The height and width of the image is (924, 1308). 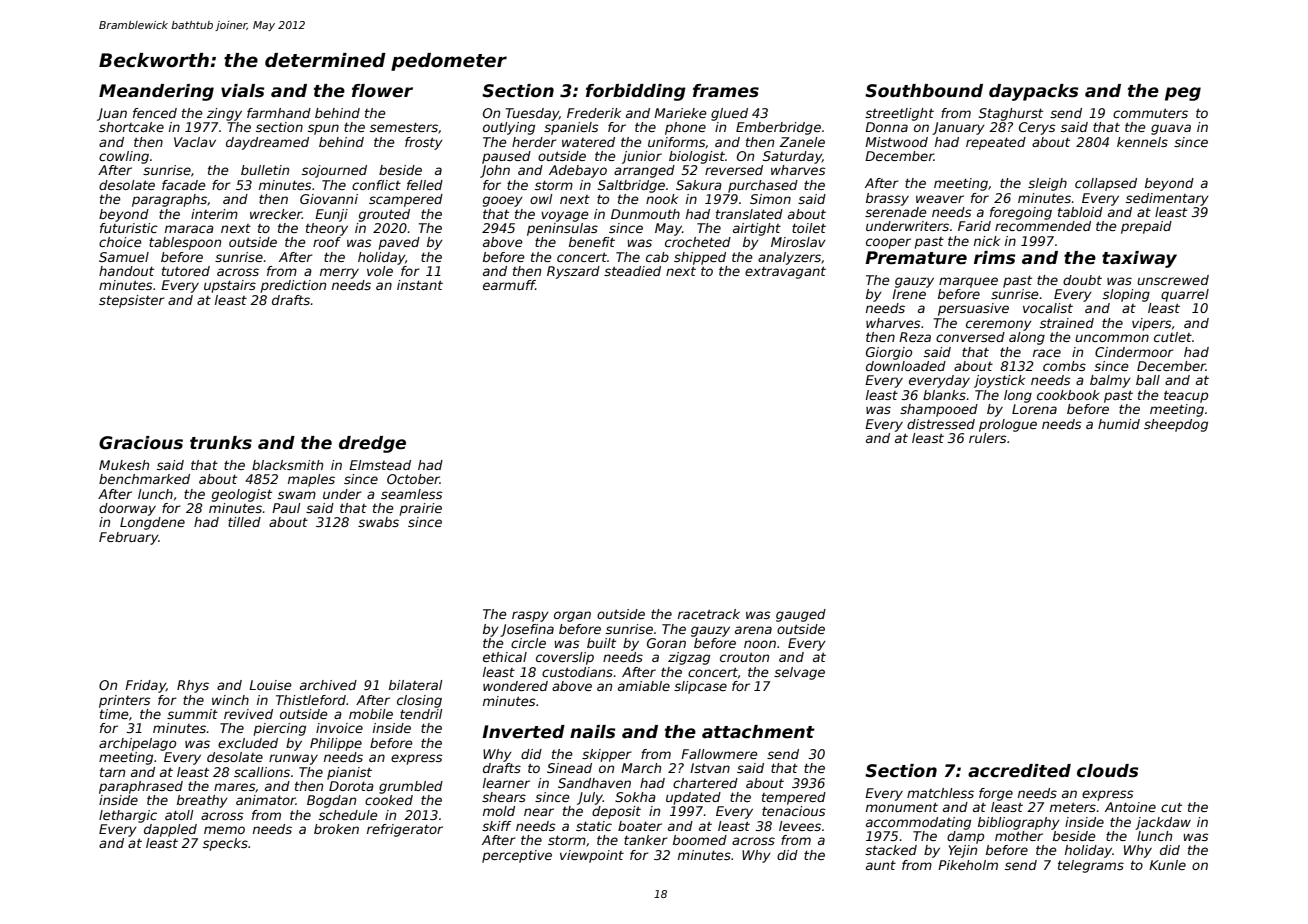 I want to click on trunks, so click(x=221, y=443).
